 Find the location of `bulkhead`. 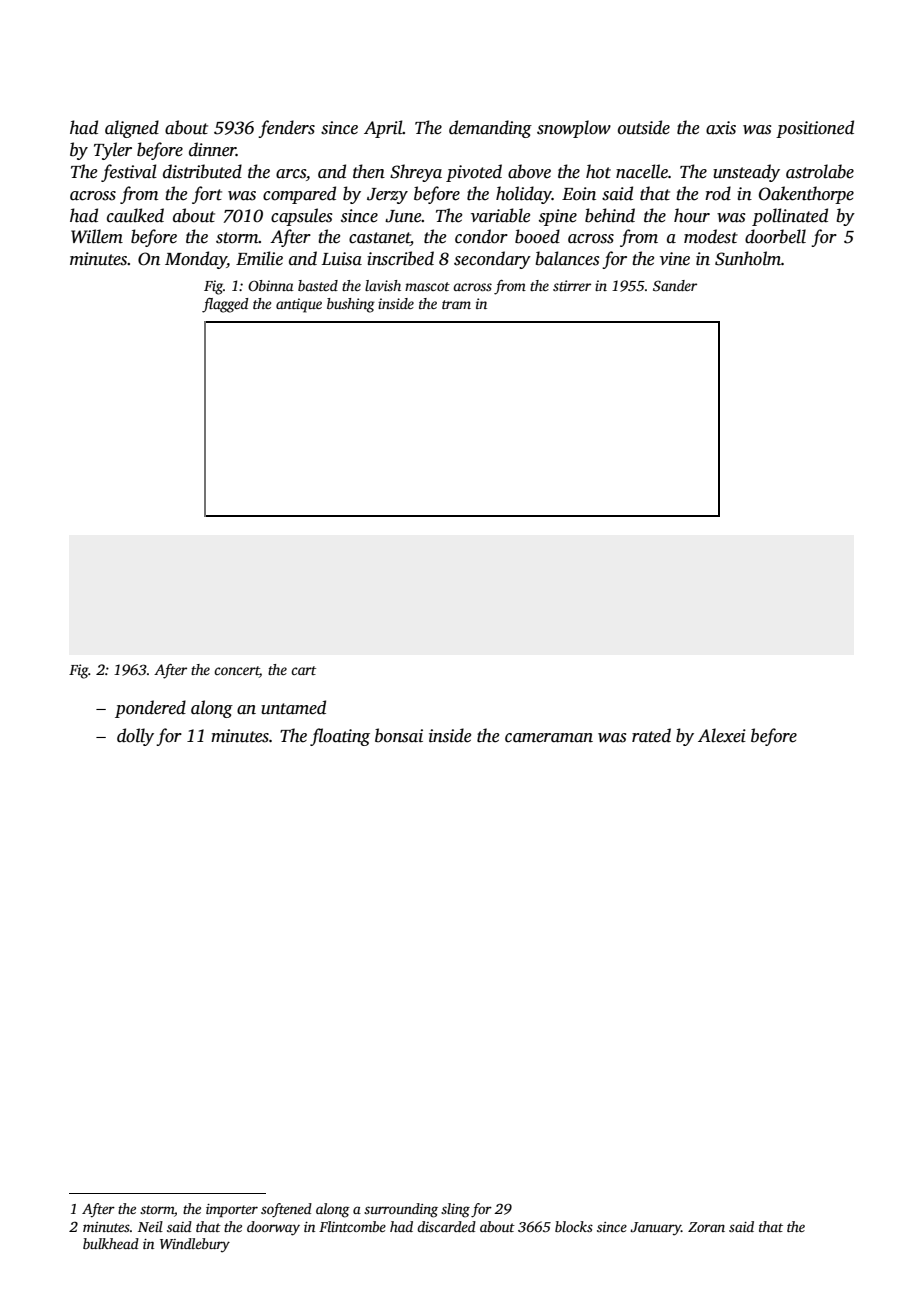

bulkhead is located at coordinates (111, 1243).
